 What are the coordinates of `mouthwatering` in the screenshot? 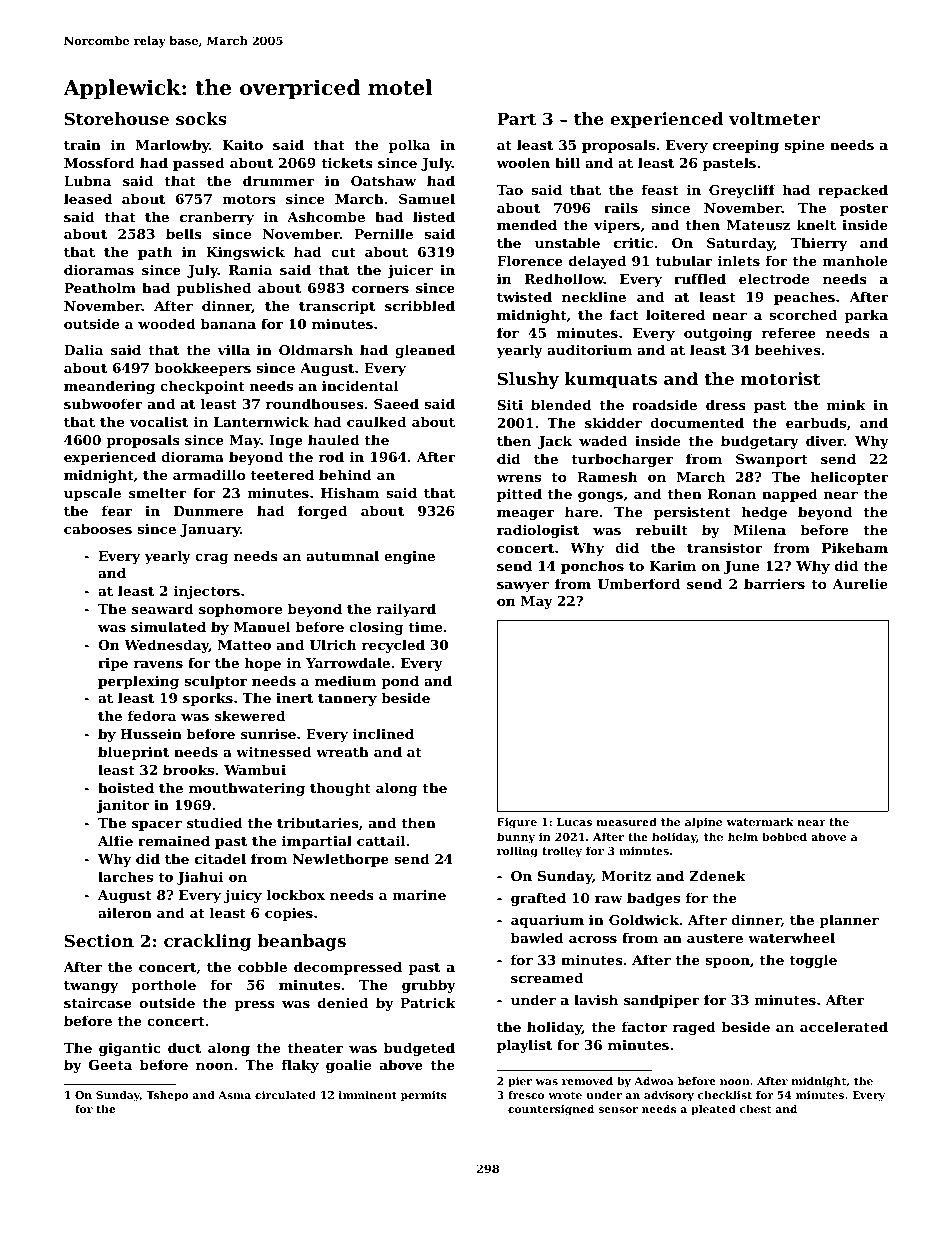 It's located at (247, 789).
